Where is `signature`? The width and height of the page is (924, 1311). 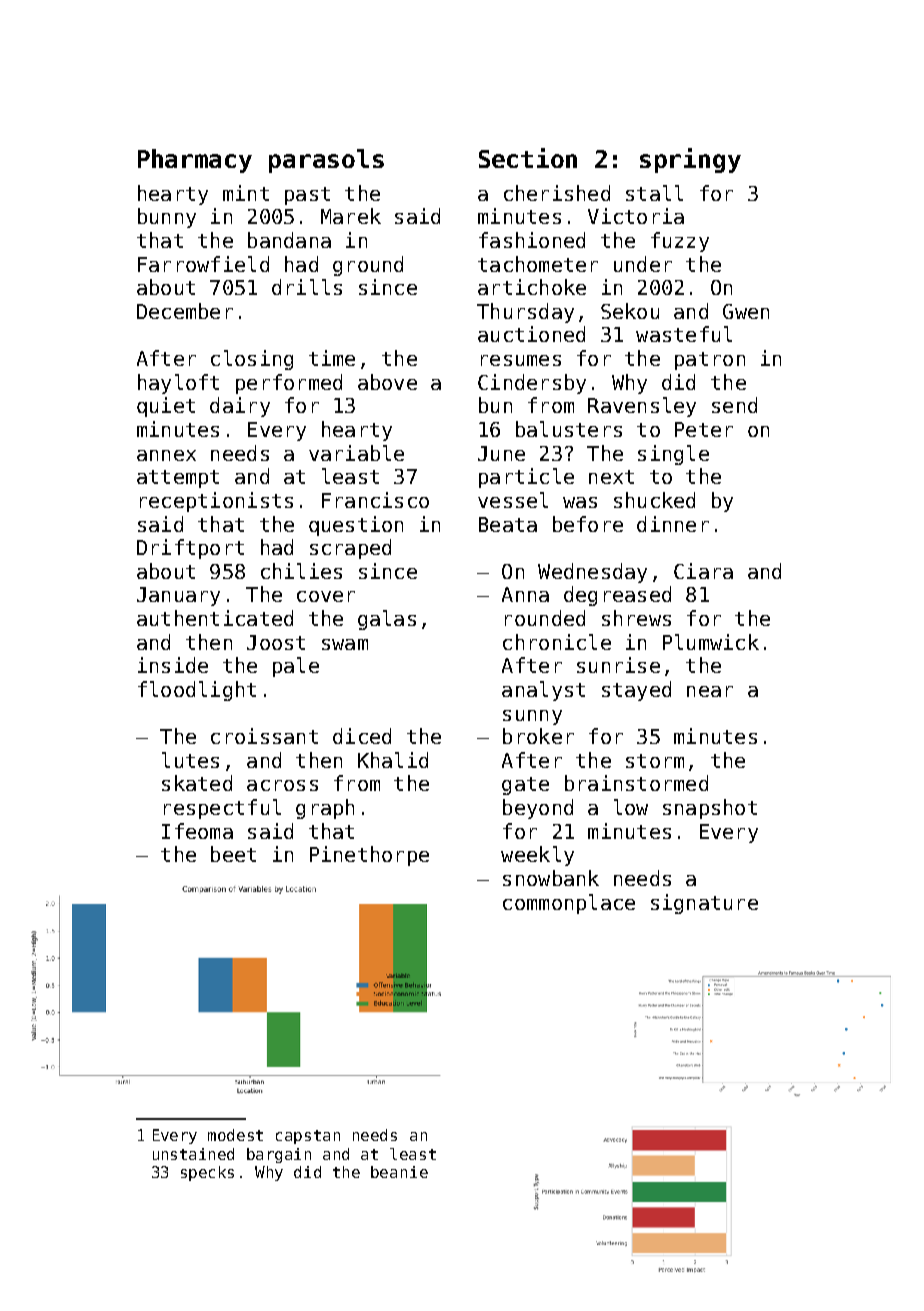 signature is located at coordinates (704, 904).
